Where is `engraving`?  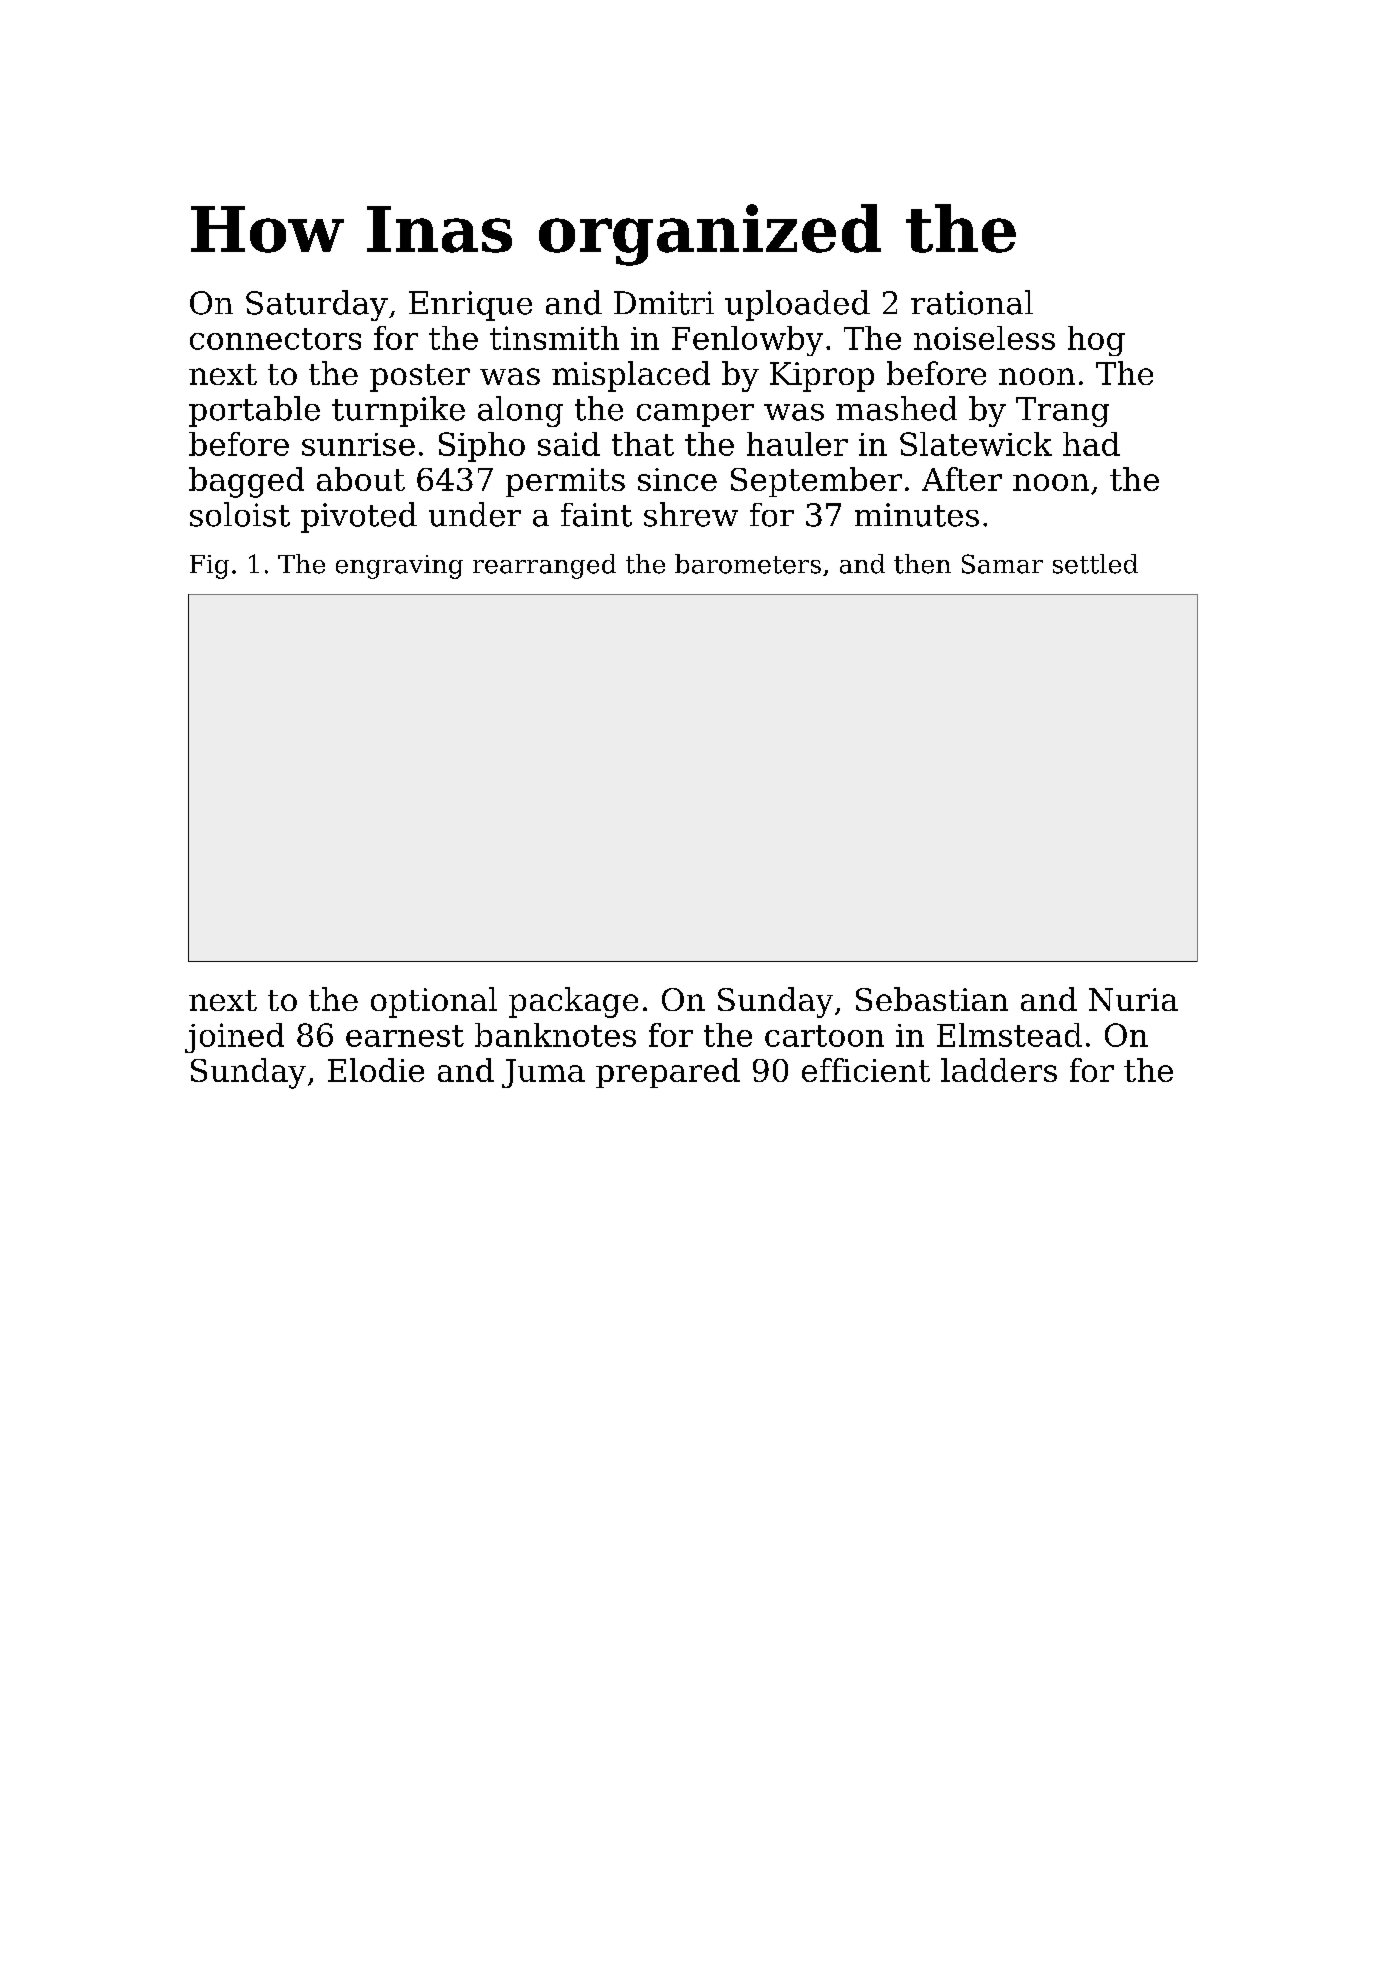
engraving is located at coordinates (399, 567).
